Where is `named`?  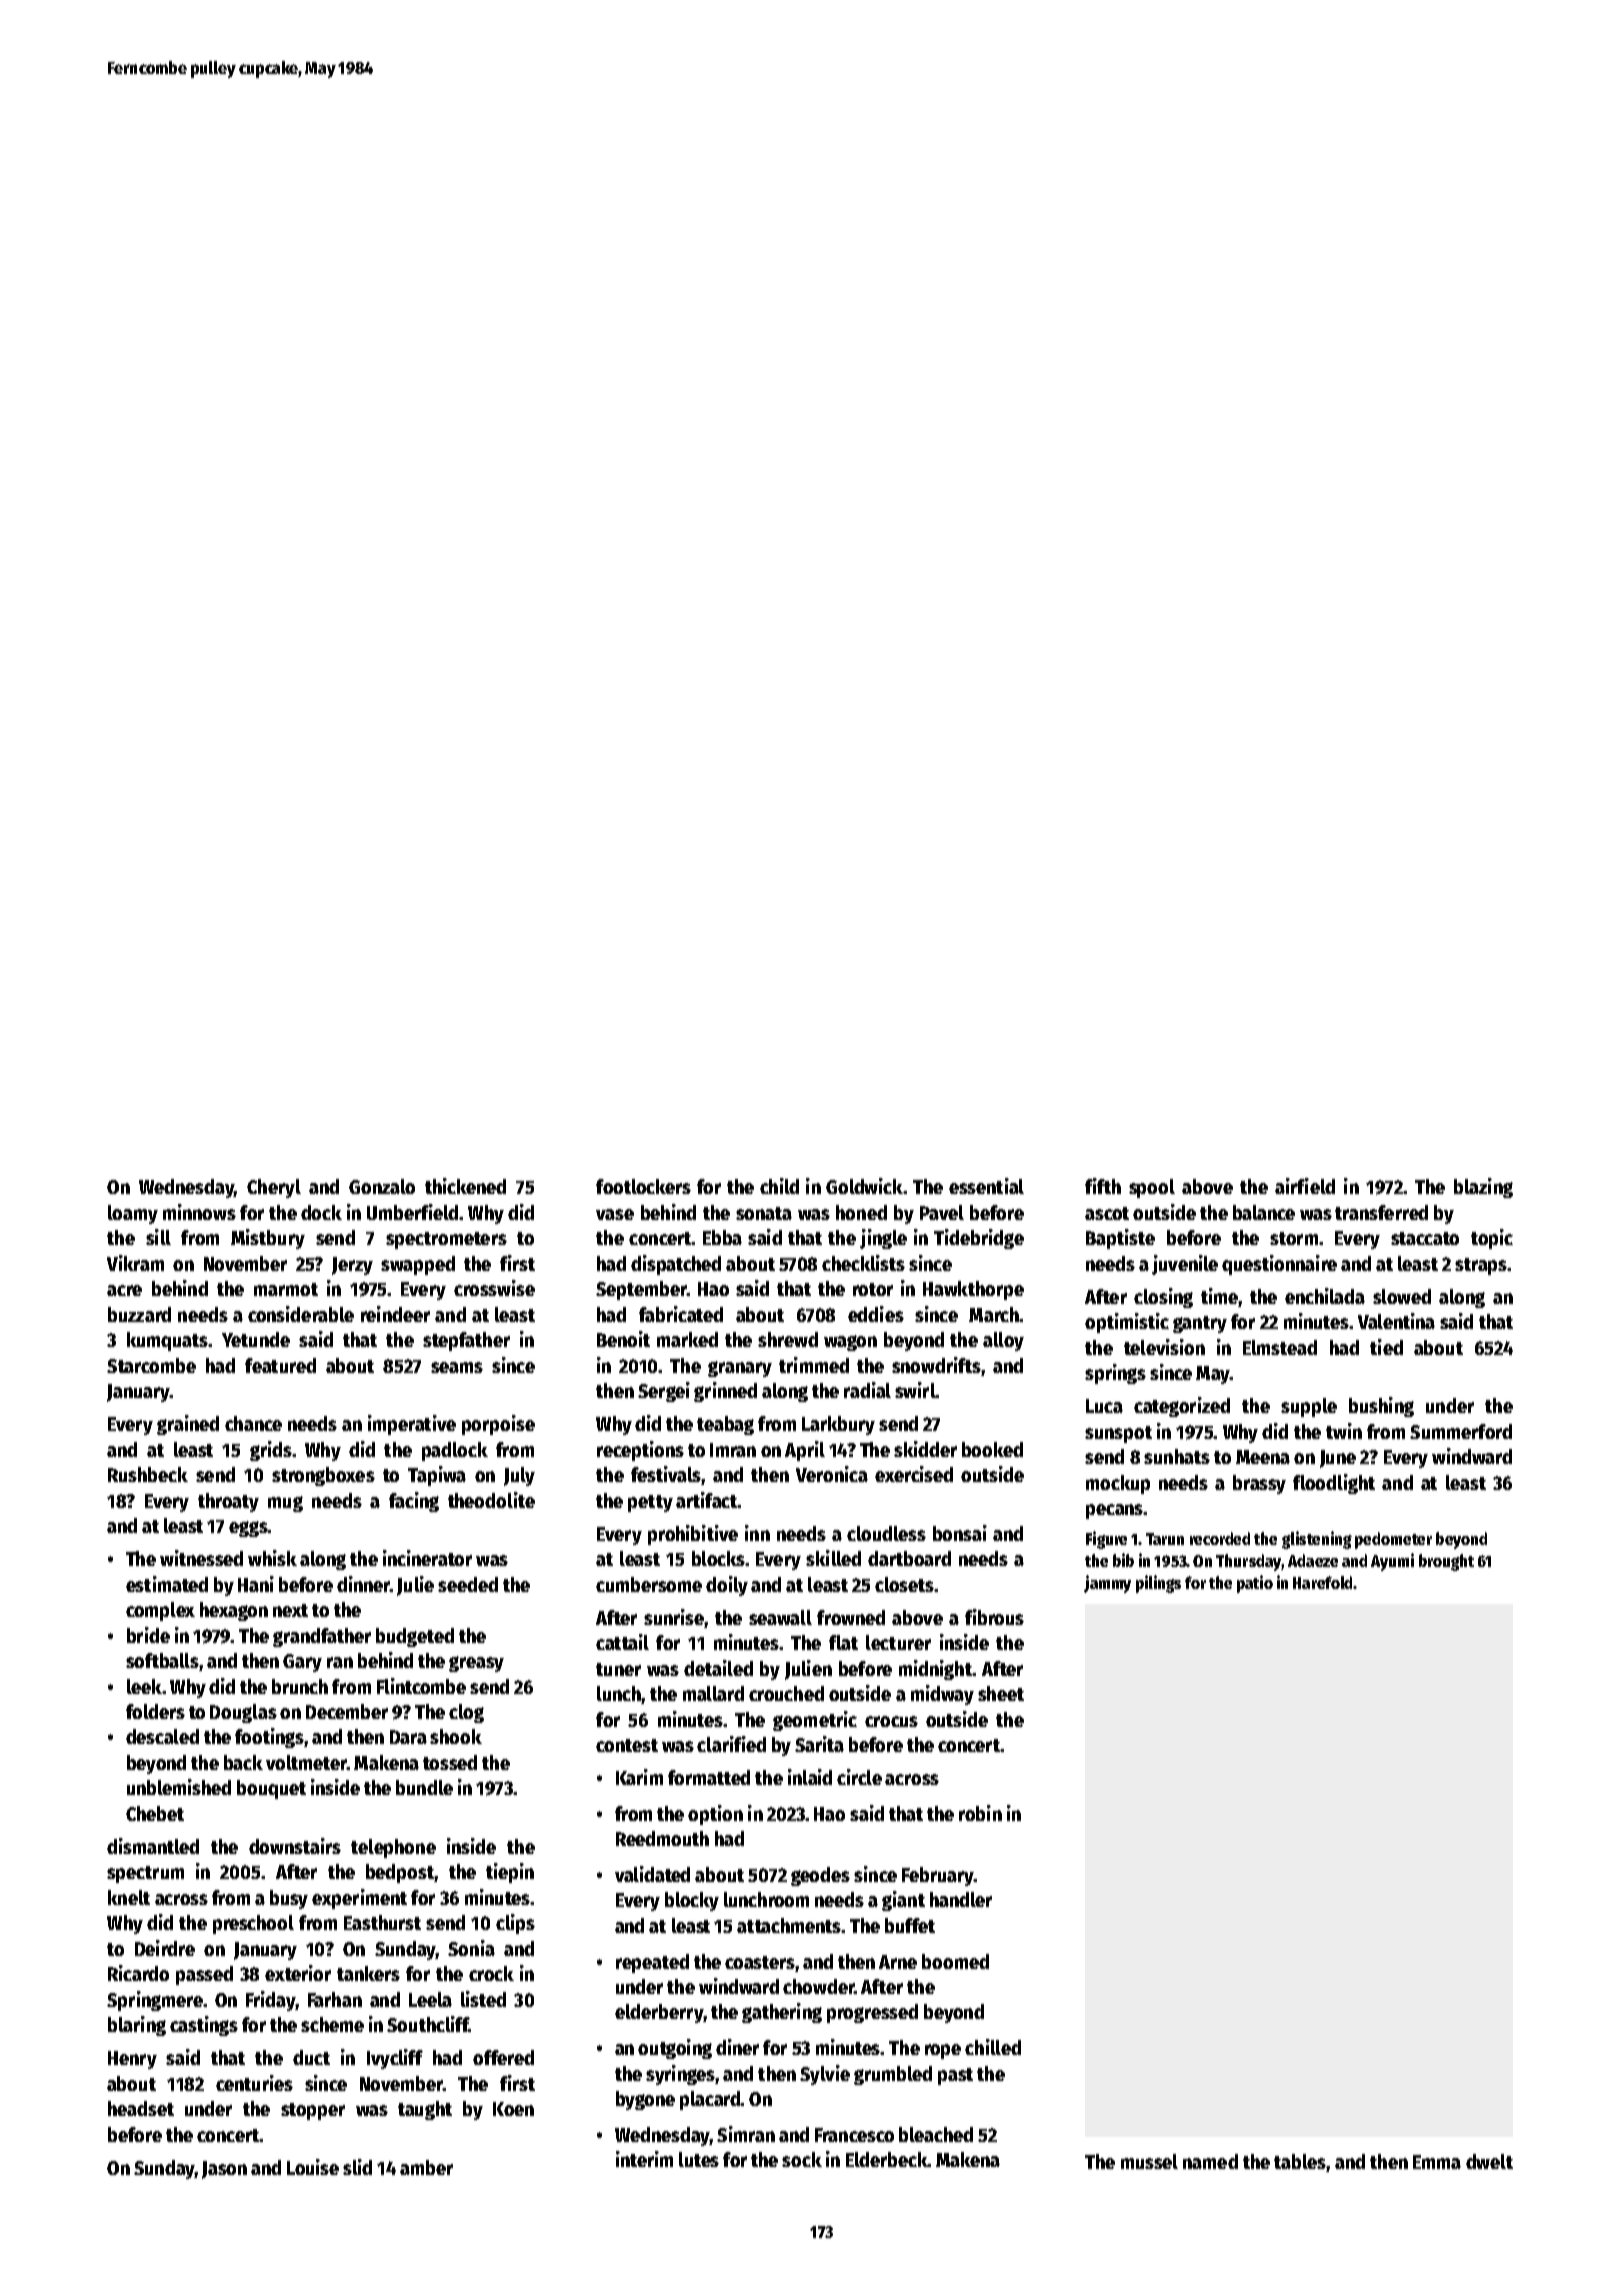
named is located at coordinates (1210, 2161).
